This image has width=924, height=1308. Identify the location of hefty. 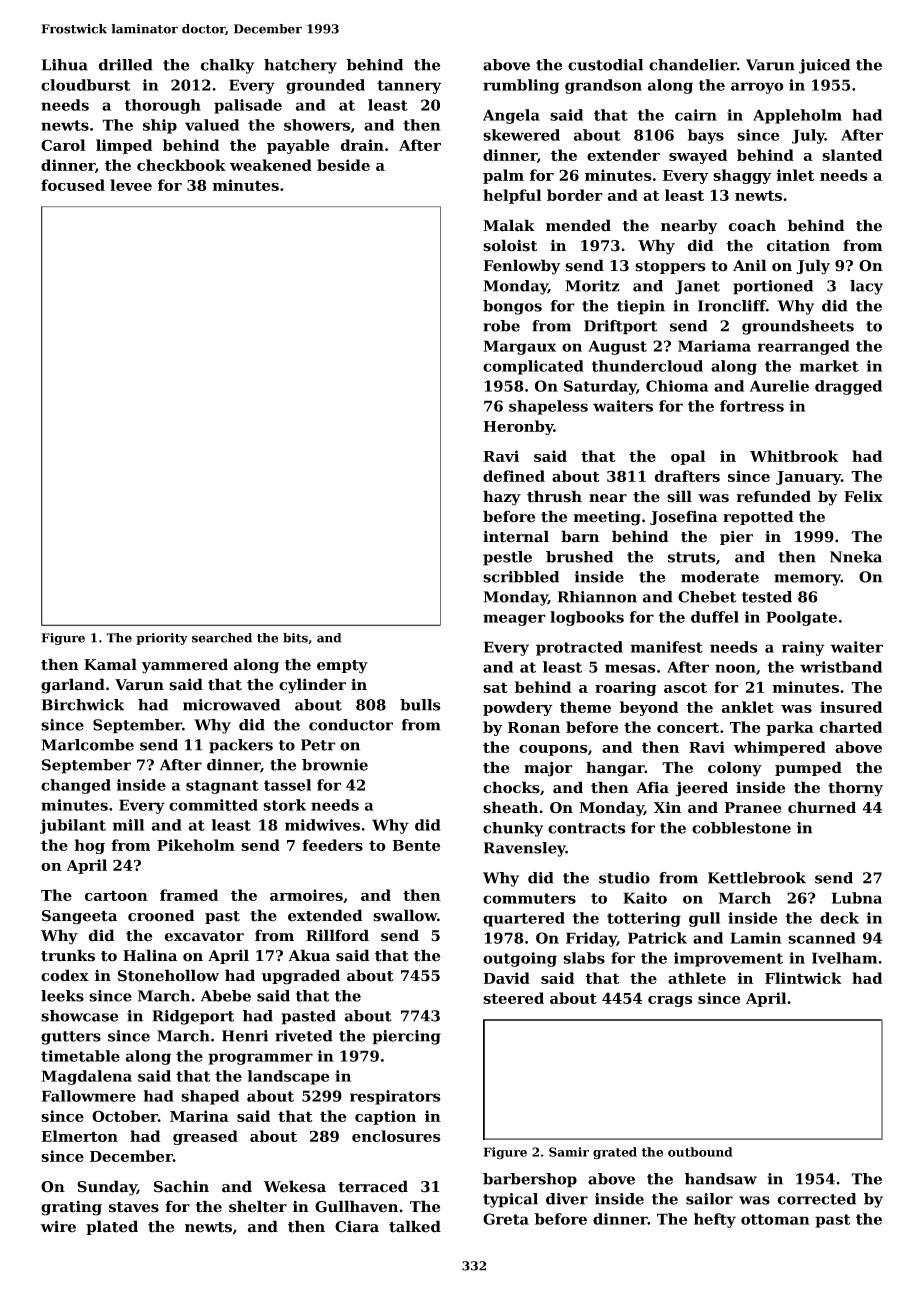
(715, 1220).
